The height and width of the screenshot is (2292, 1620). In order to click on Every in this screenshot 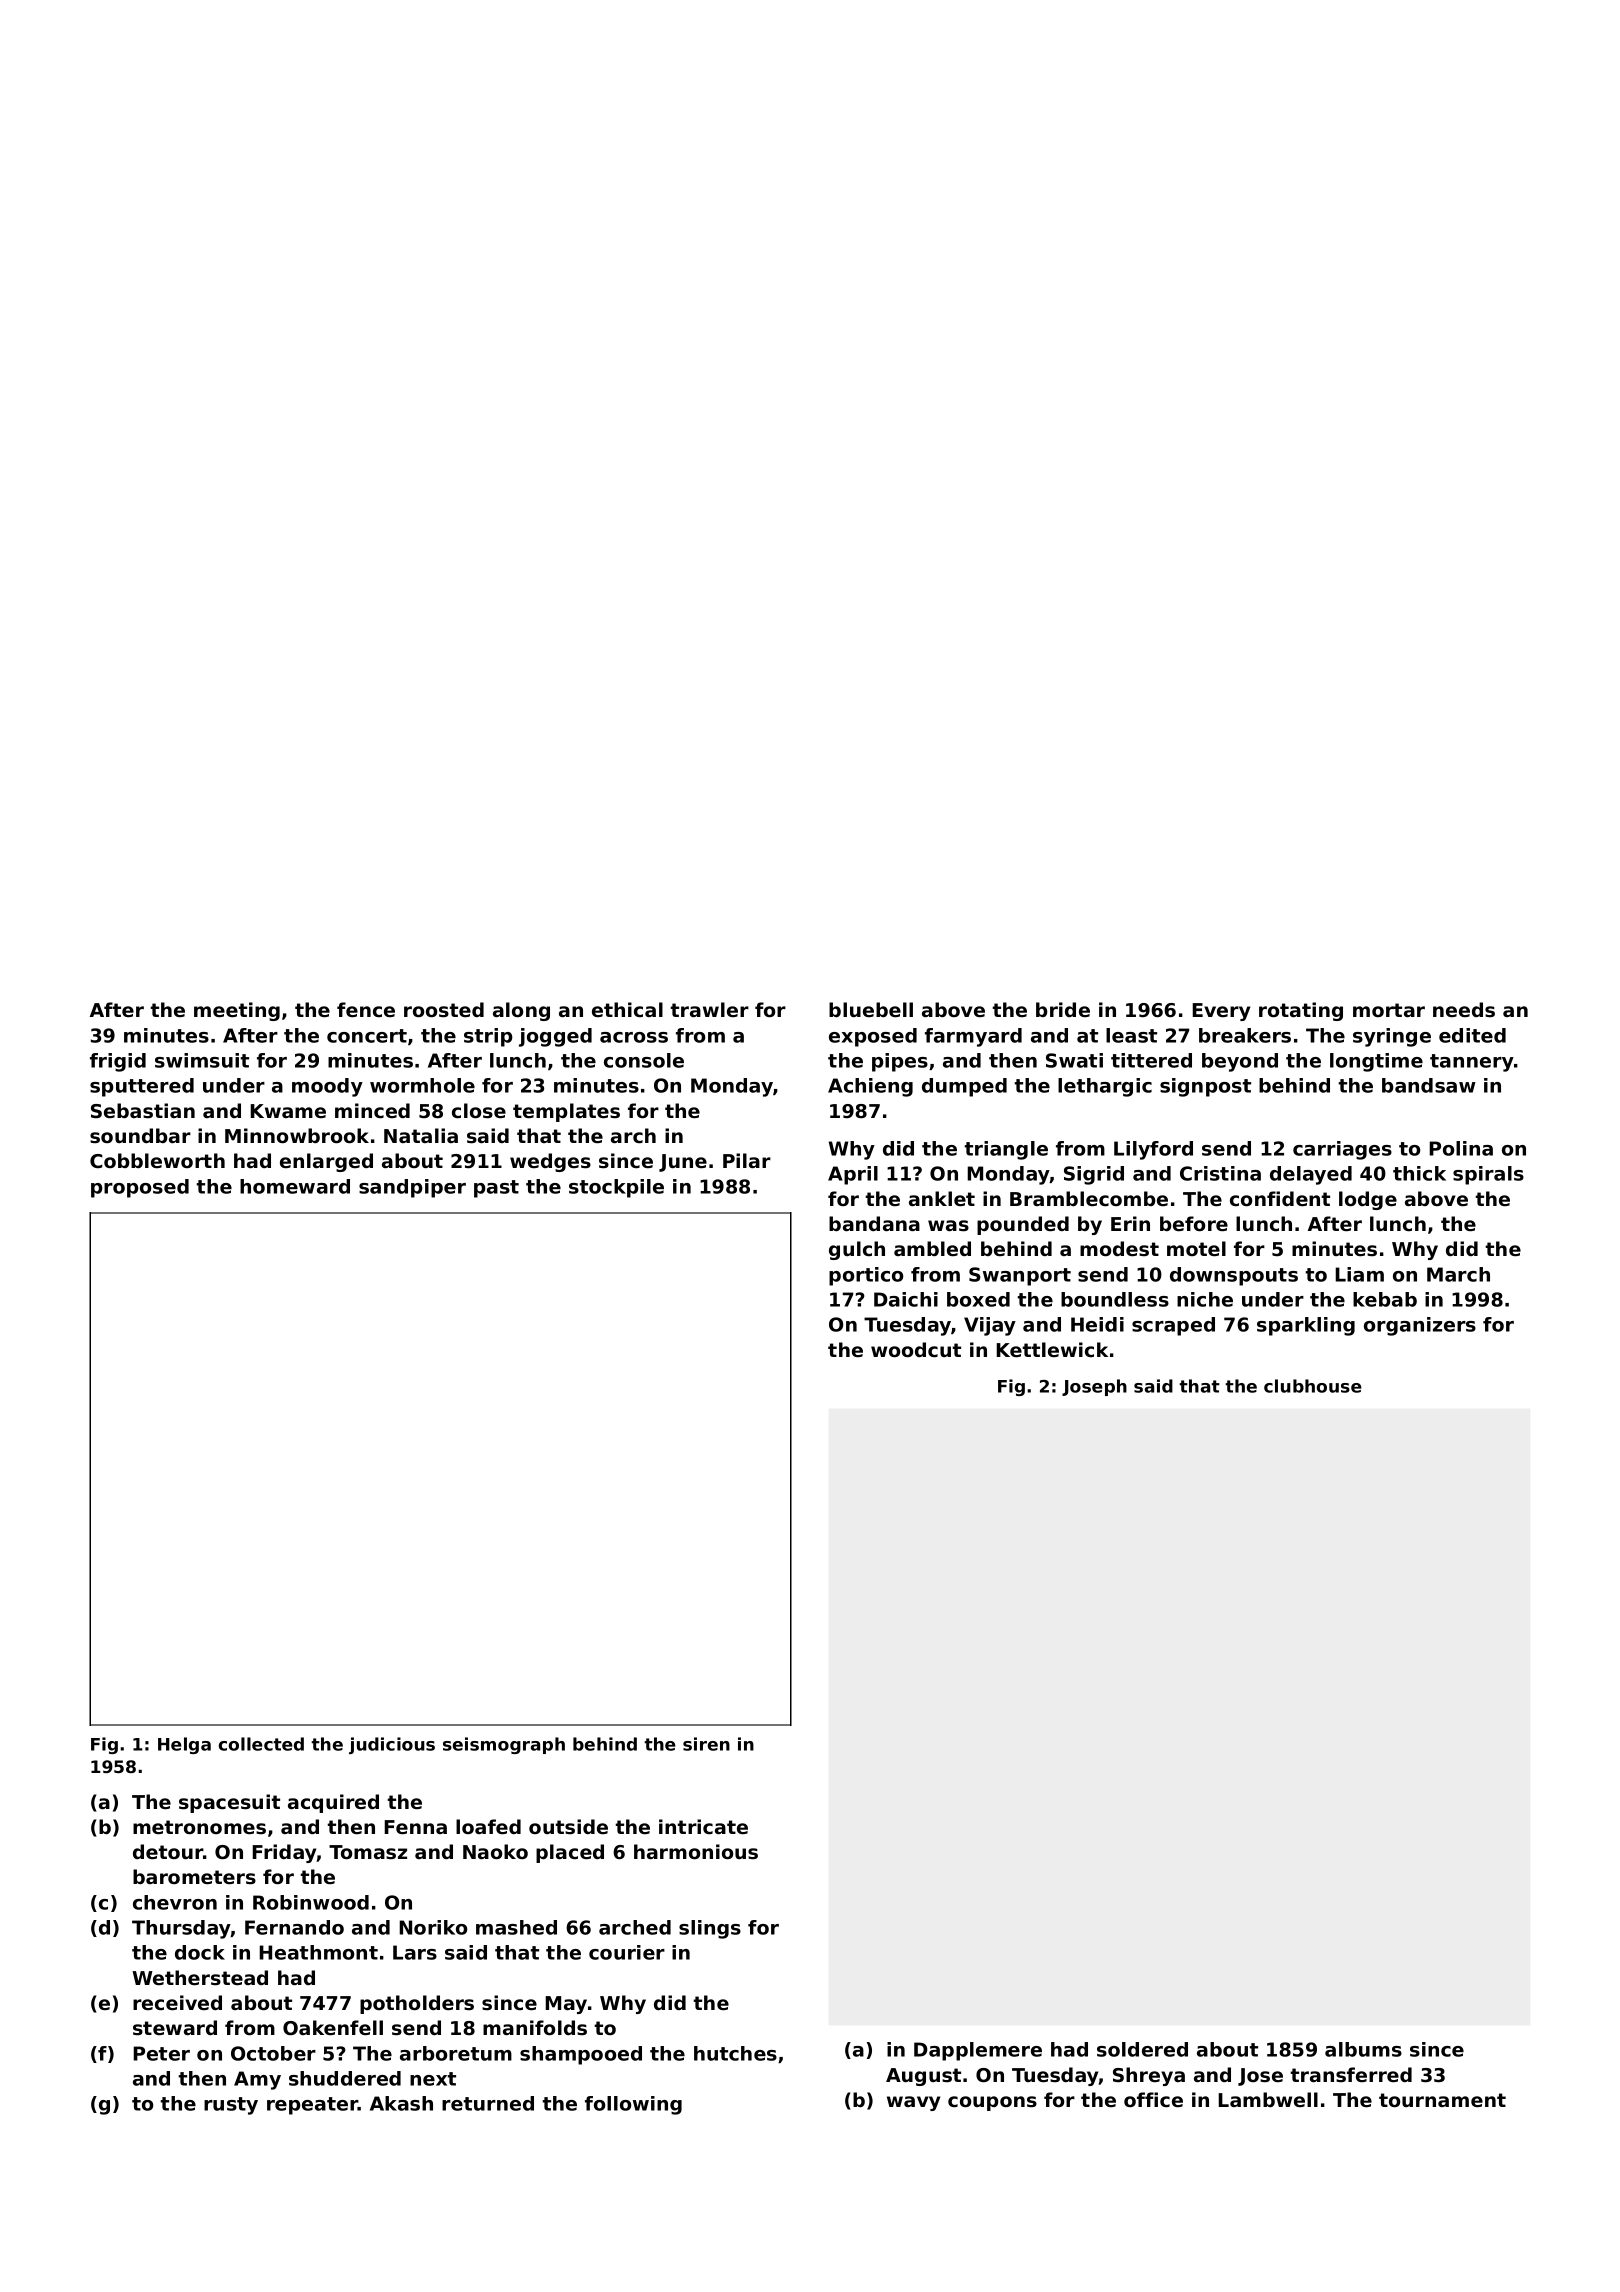, I will do `click(1221, 1012)`.
